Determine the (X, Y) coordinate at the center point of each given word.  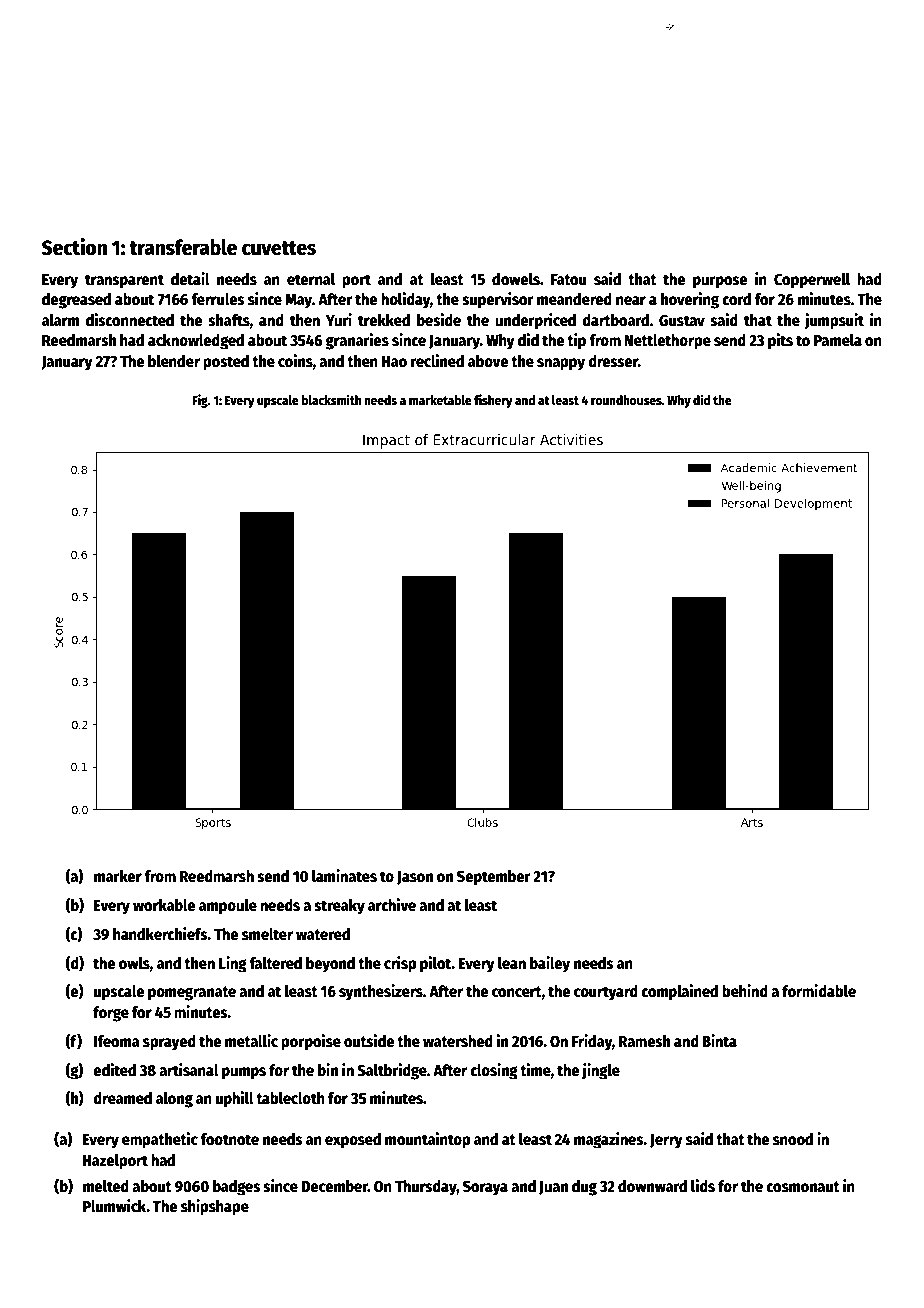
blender (174, 361)
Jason (415, 878)
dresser (613, 361)
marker (118, 876)
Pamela (838, 340)
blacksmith (331, 399)
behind (745, 990)
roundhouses (626, 400)
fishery (493, 401)
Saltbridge (392, 1071)
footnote (229, 1139)
